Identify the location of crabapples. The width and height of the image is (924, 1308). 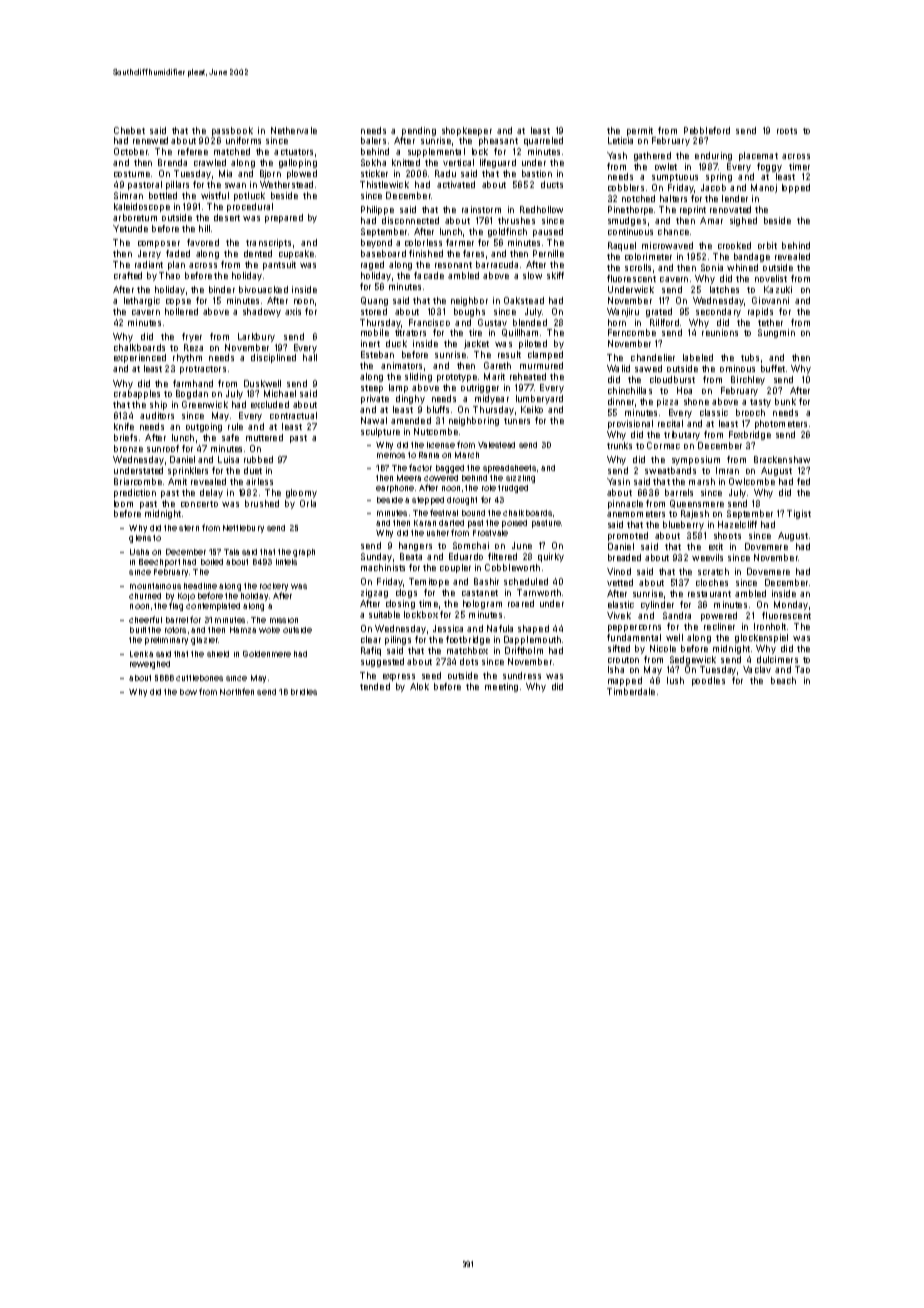
(137, 394).
